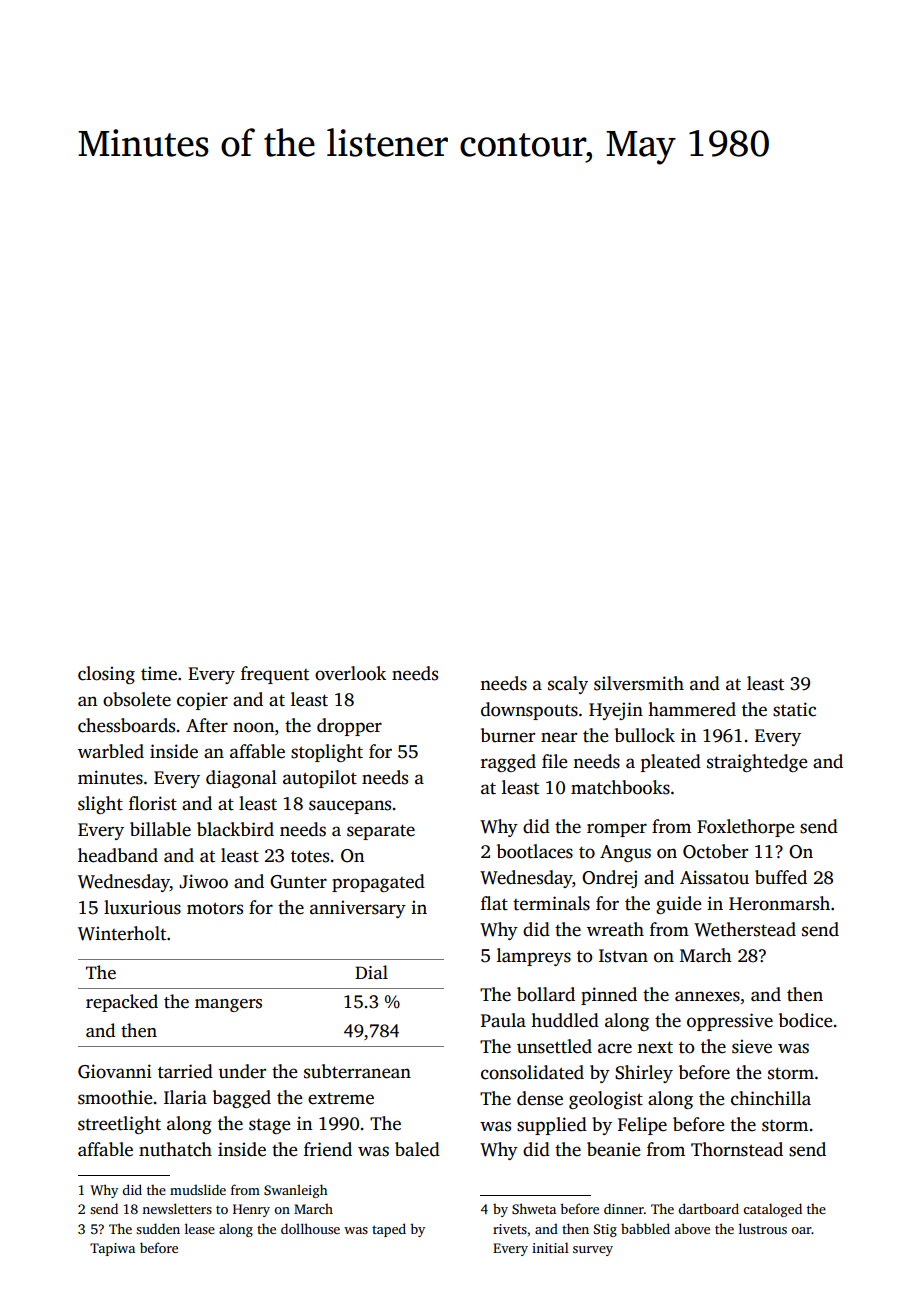 The image size is (924, 1308). What do you see at coordinates (158, 1228) in the document?
I see `sudden` at bounding box center [158, 1228].
